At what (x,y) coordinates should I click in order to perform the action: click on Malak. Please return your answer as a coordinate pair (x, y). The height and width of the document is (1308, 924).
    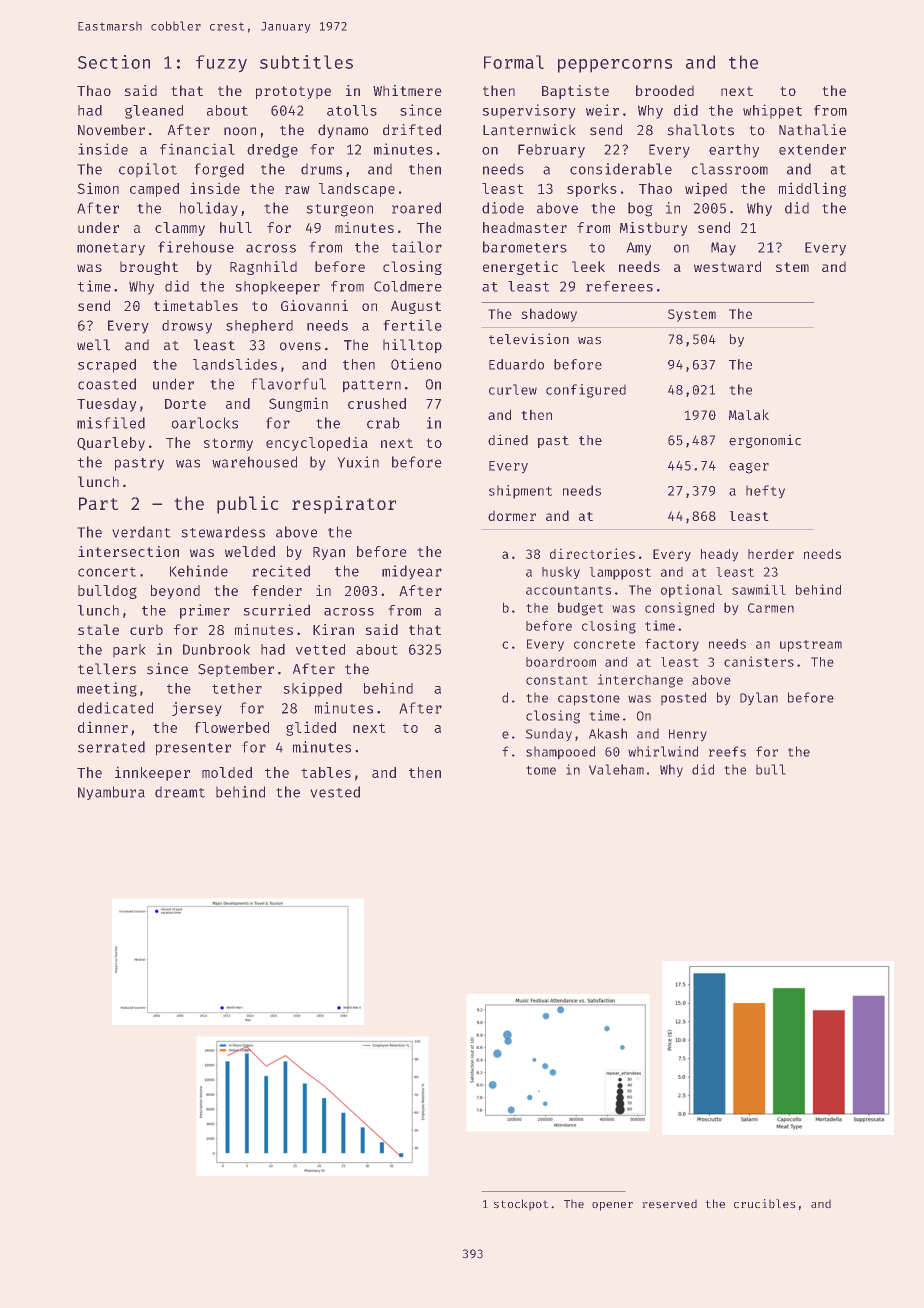
    Looking at the image, I should click on (749, 414).
